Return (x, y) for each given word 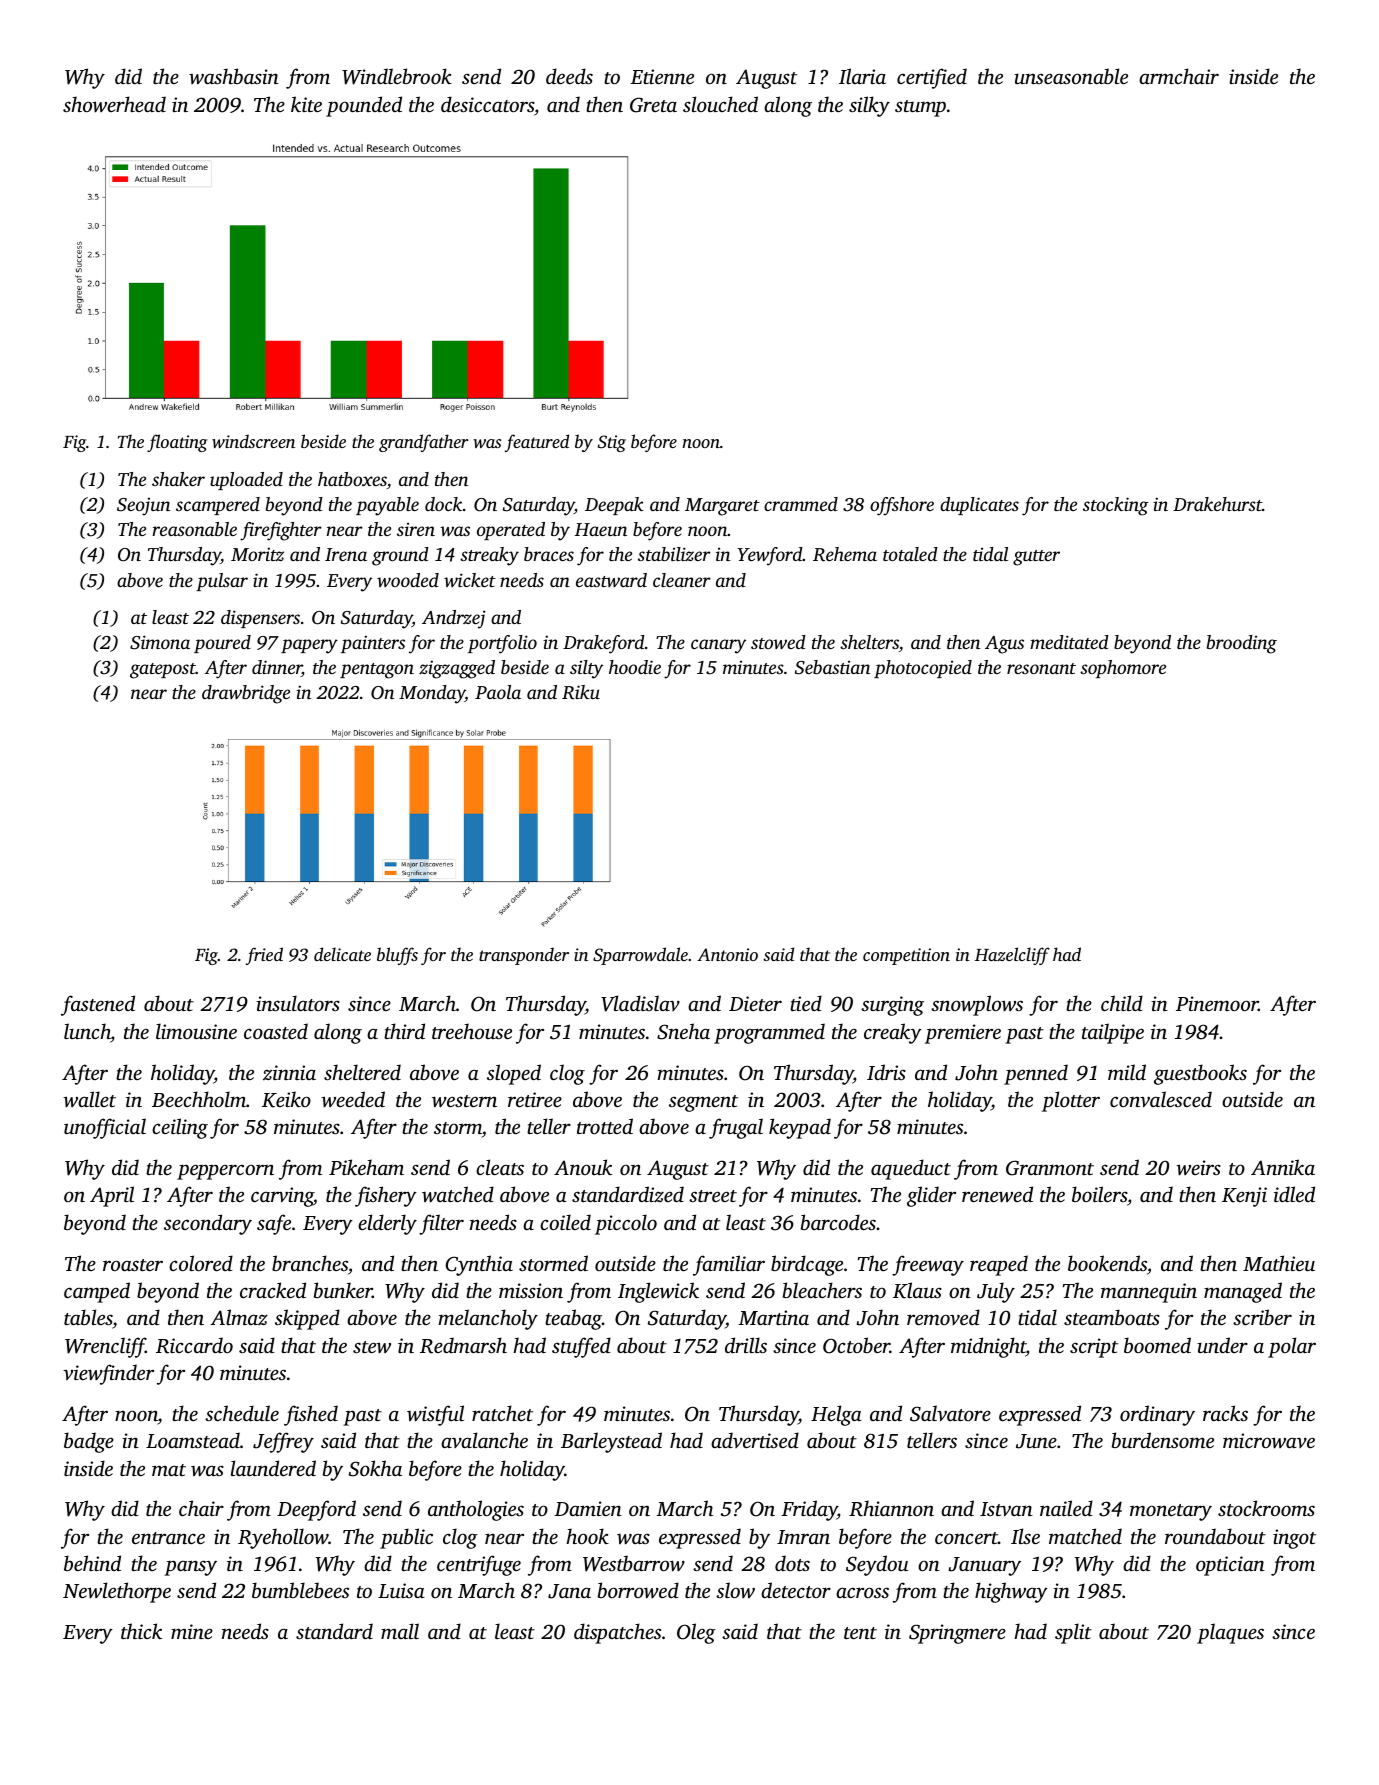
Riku (581, 692)
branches (310, 1263)
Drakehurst (1217, 504)
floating (177, 443)
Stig (612, 443)
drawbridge (246, 694)
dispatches (617, 1633)
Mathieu (1279, 1263)
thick (141, 1631)
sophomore (1123, 669)
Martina (773, 1317)
